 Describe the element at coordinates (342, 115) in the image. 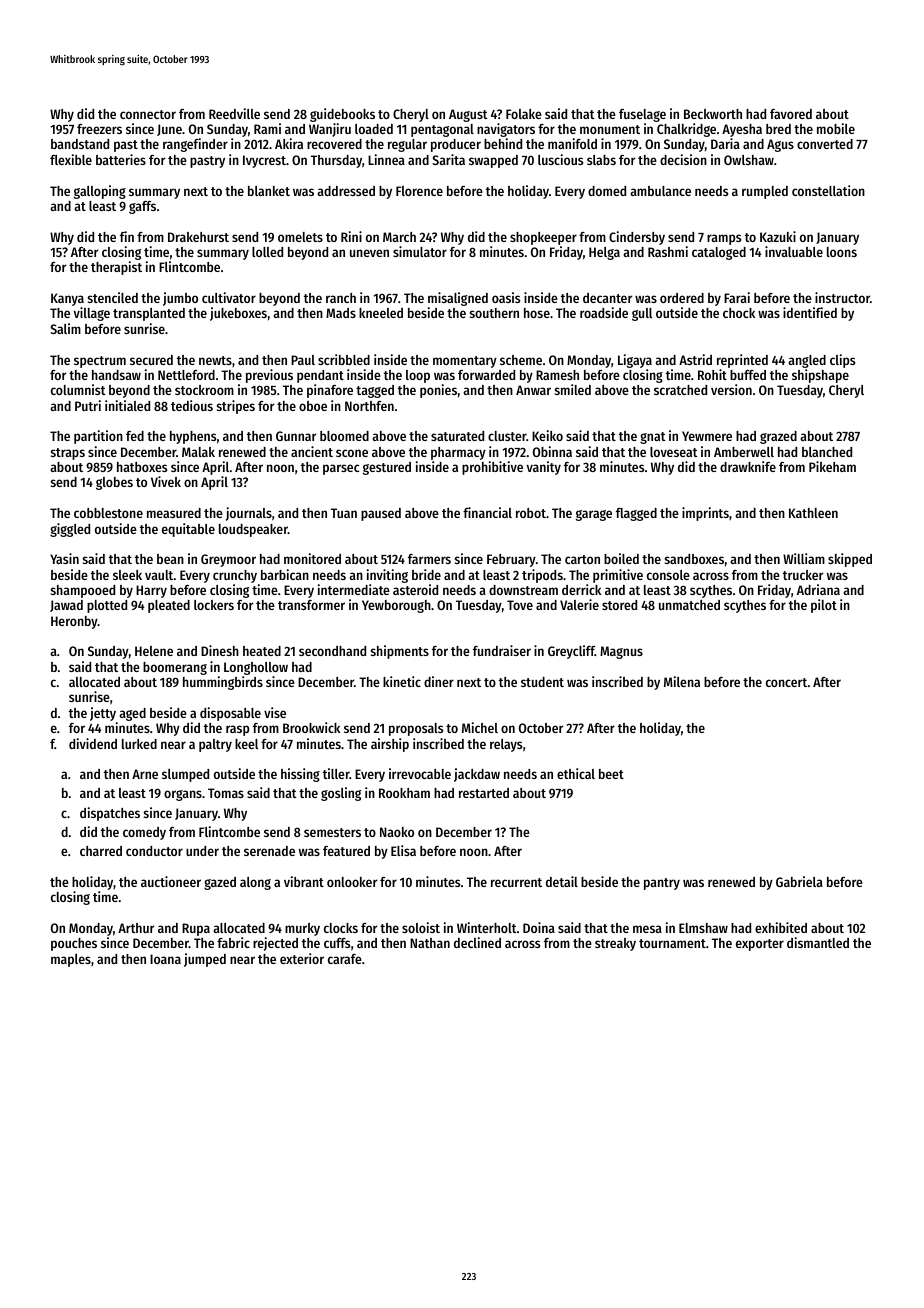

I see `guidebooks` at that location.
